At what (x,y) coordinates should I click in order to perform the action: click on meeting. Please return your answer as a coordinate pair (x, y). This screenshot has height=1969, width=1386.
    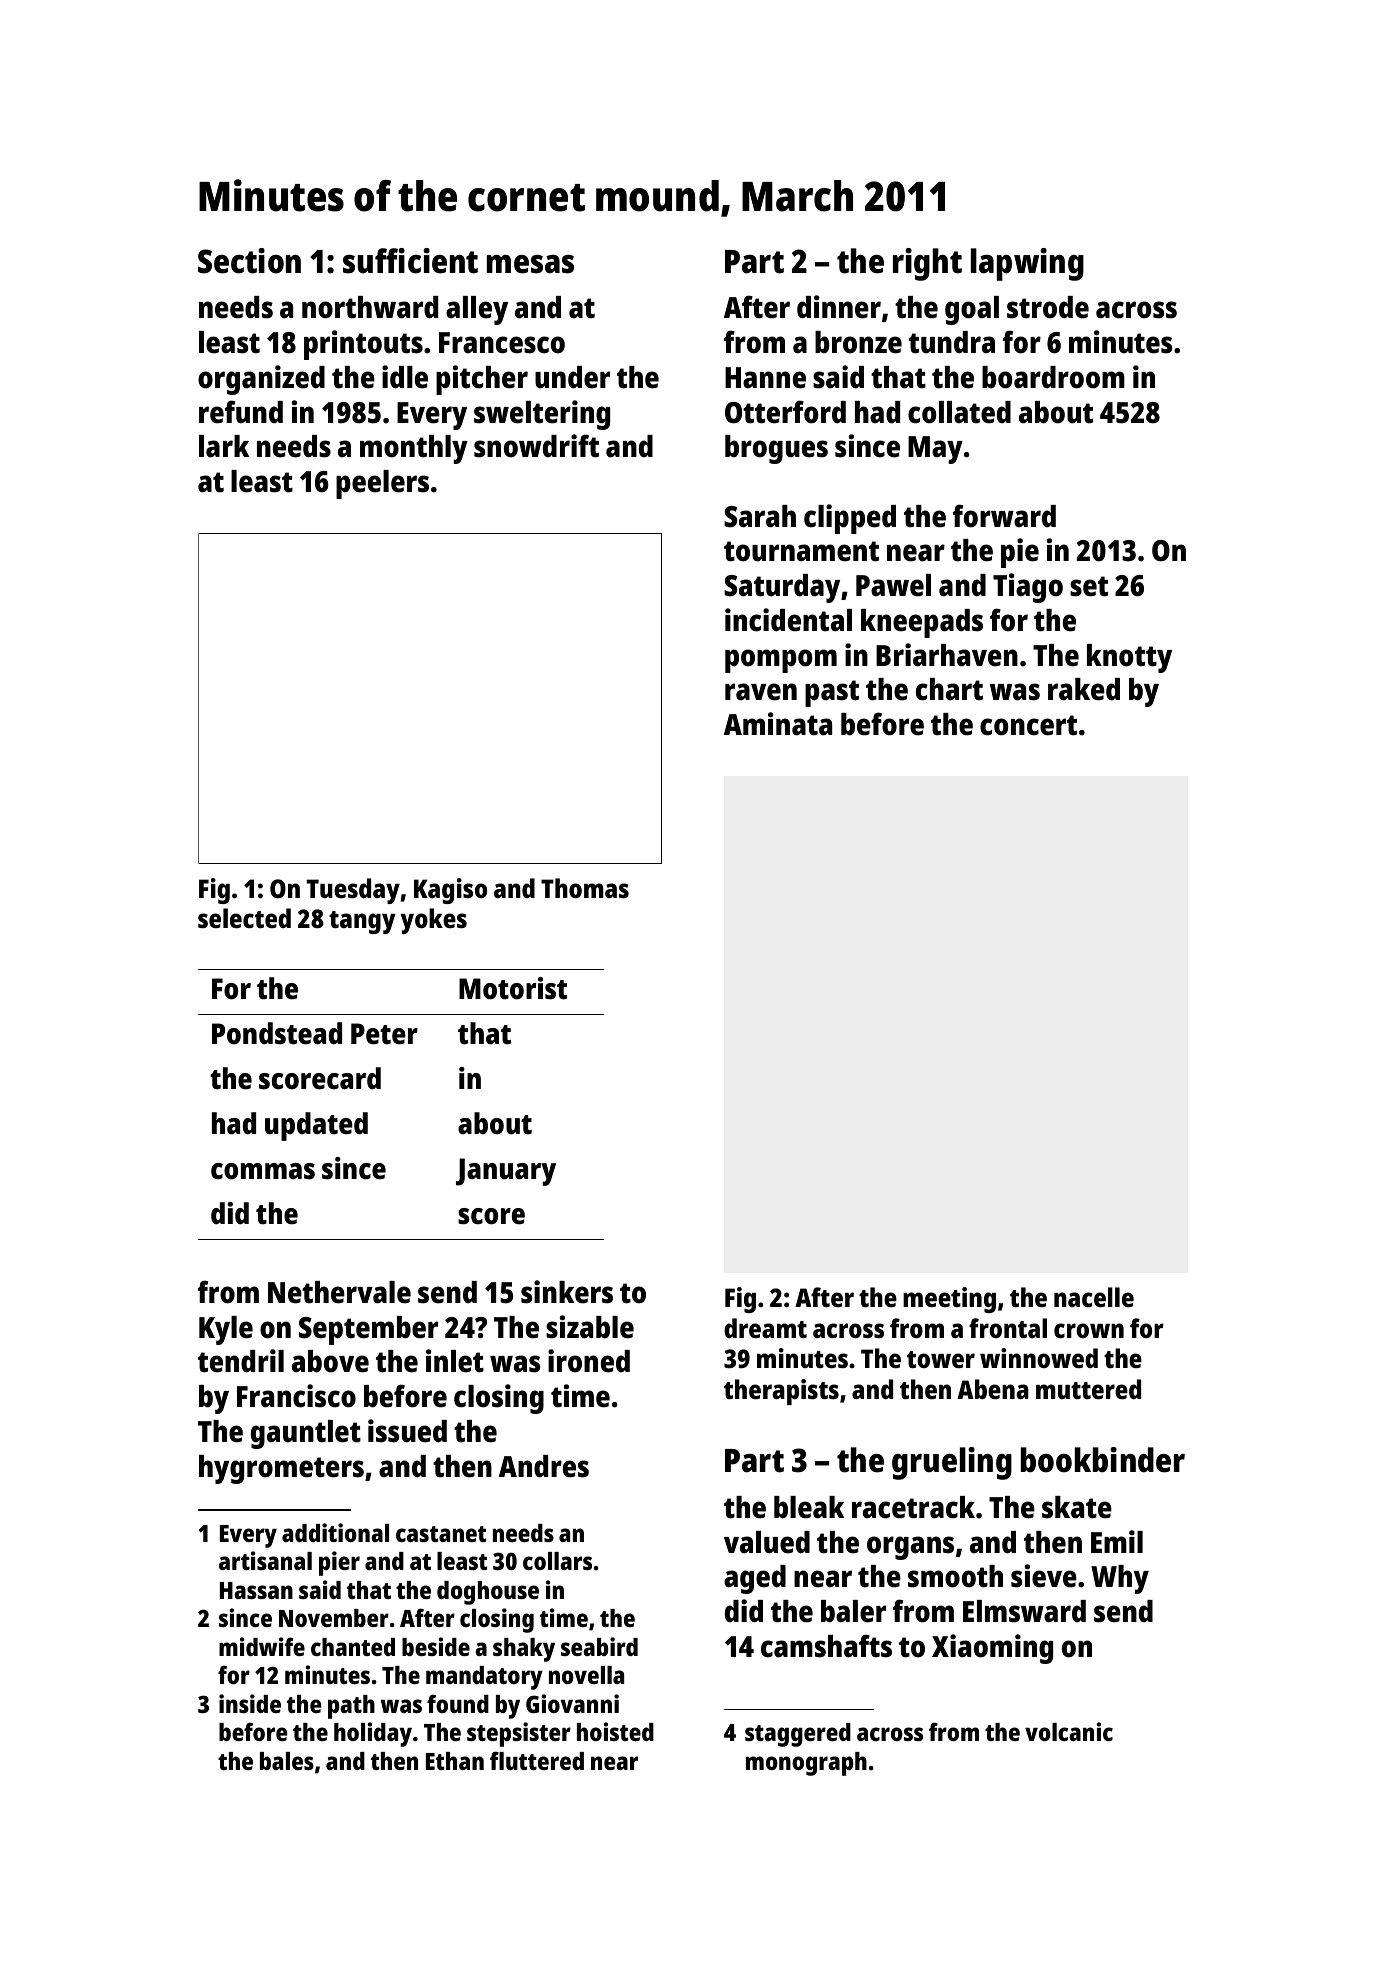
    Looking at the image, I should click on (949, 1300).
